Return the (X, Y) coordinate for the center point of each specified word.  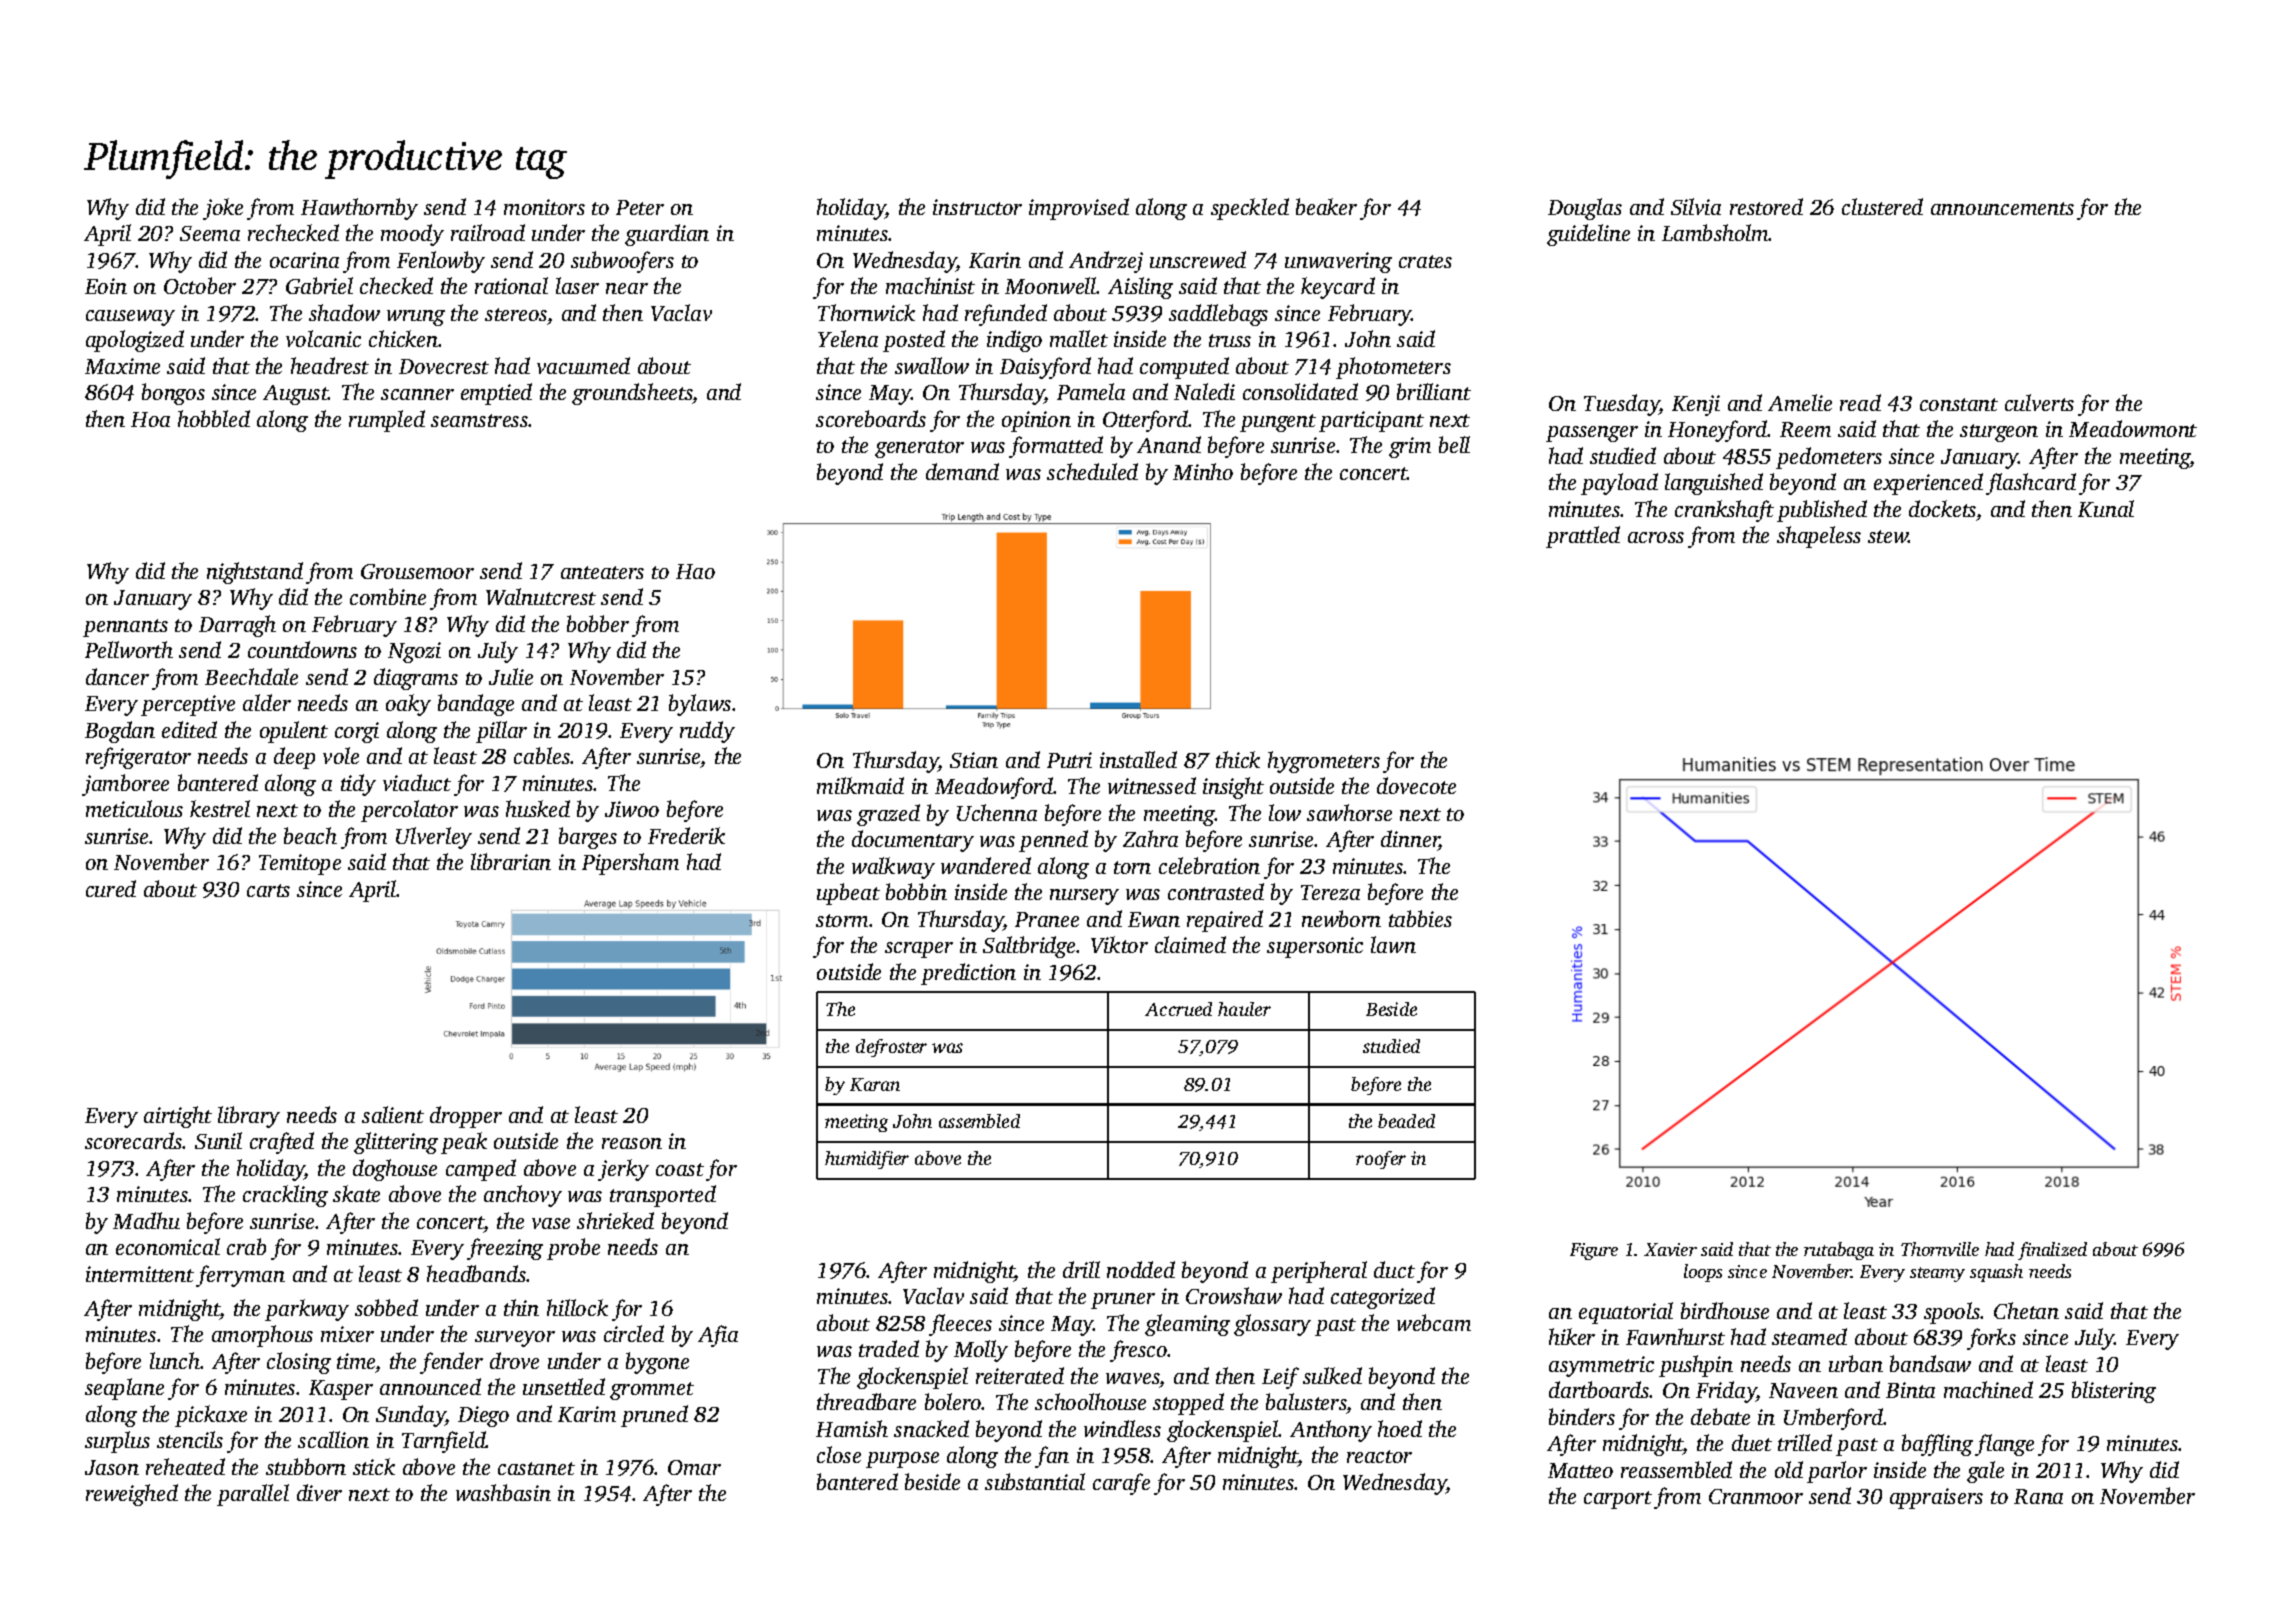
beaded (1406, 1121)
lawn (1393, 944)
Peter (640, 207)
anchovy (523, 1196)
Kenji (1696, 405)
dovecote (1416, 785)
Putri (1069, 760)
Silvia (1696, 206)
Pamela (1091, 391)
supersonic (1315, 947)
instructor (977, 207)
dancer (117, 676)
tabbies (1420, 918)
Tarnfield (444, 1442)
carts (268, 890)
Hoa (150, 419)
